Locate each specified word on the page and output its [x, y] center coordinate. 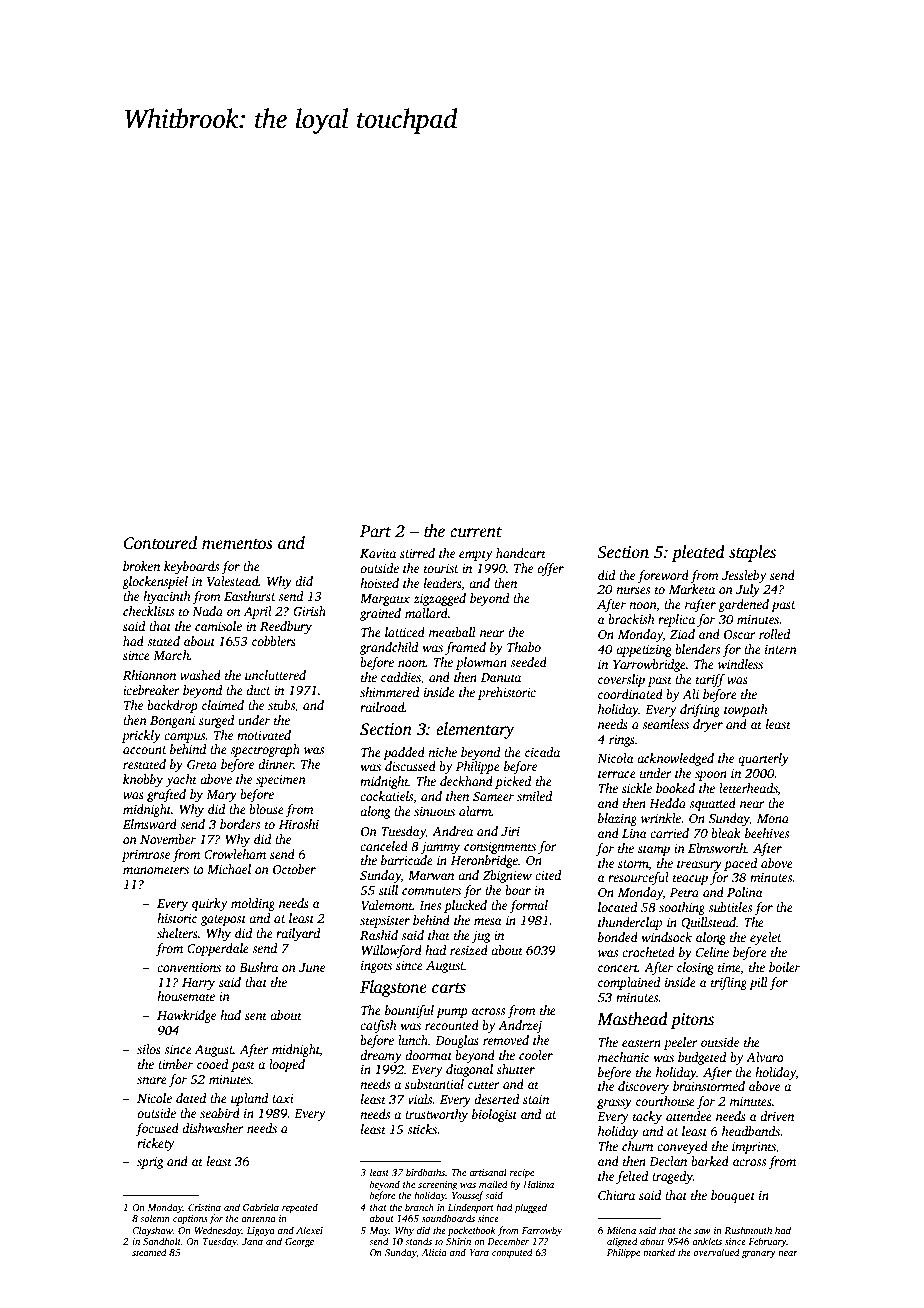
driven [777, 1116]
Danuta [501, 677]
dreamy [381, 1056]
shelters [177, 933]
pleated [698, 553]
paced [741, 864]
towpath [746, 710]
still [388, 890]
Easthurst [250, 596]
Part [376, 531]
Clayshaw [152, 1231]
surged [217, 721]
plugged [531, 1208]
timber [175, 1064]
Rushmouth [748, 1230]
